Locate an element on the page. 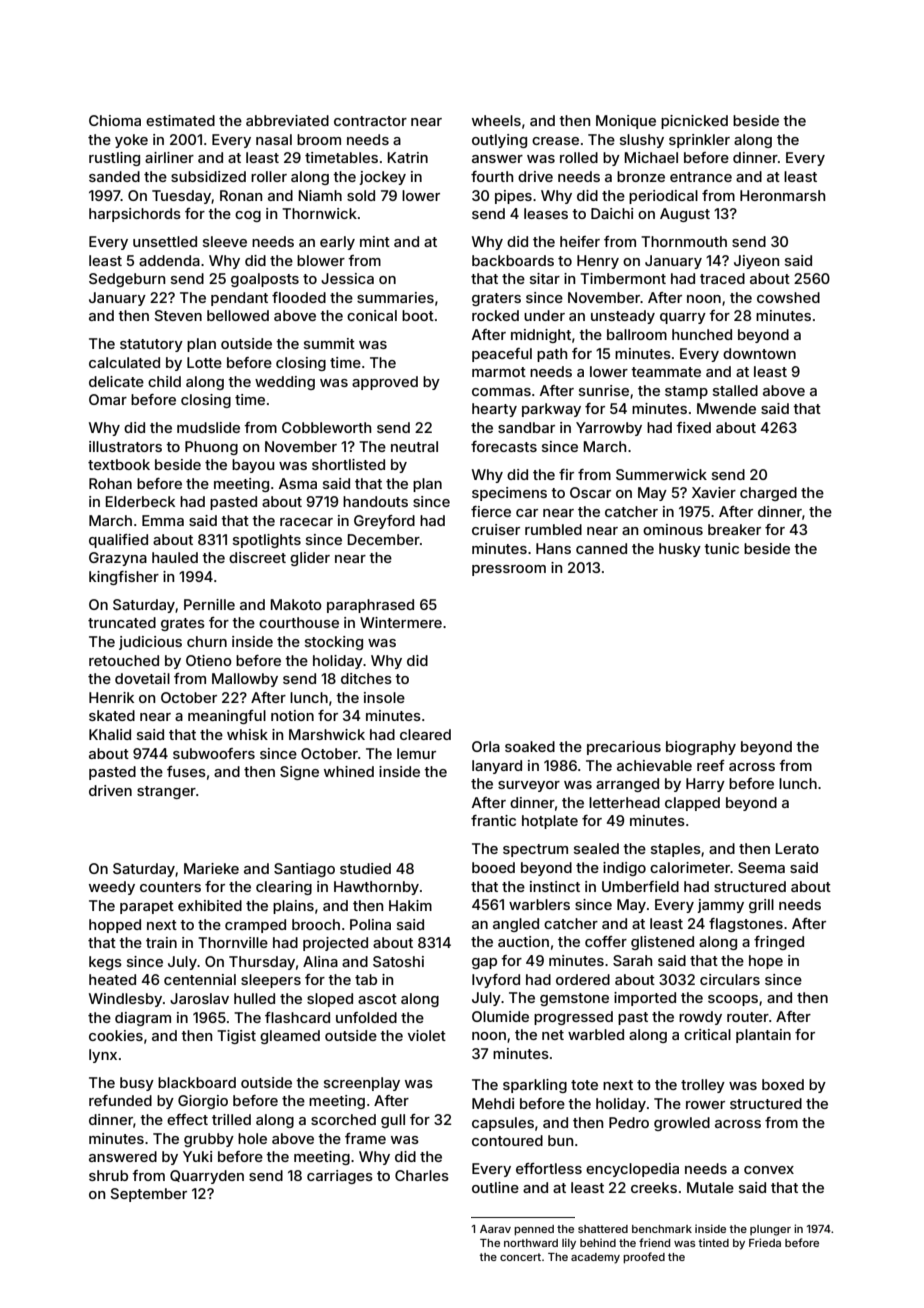 The width and height of the image is (924, 1308). sanded is located at coordinates (114, 176).
